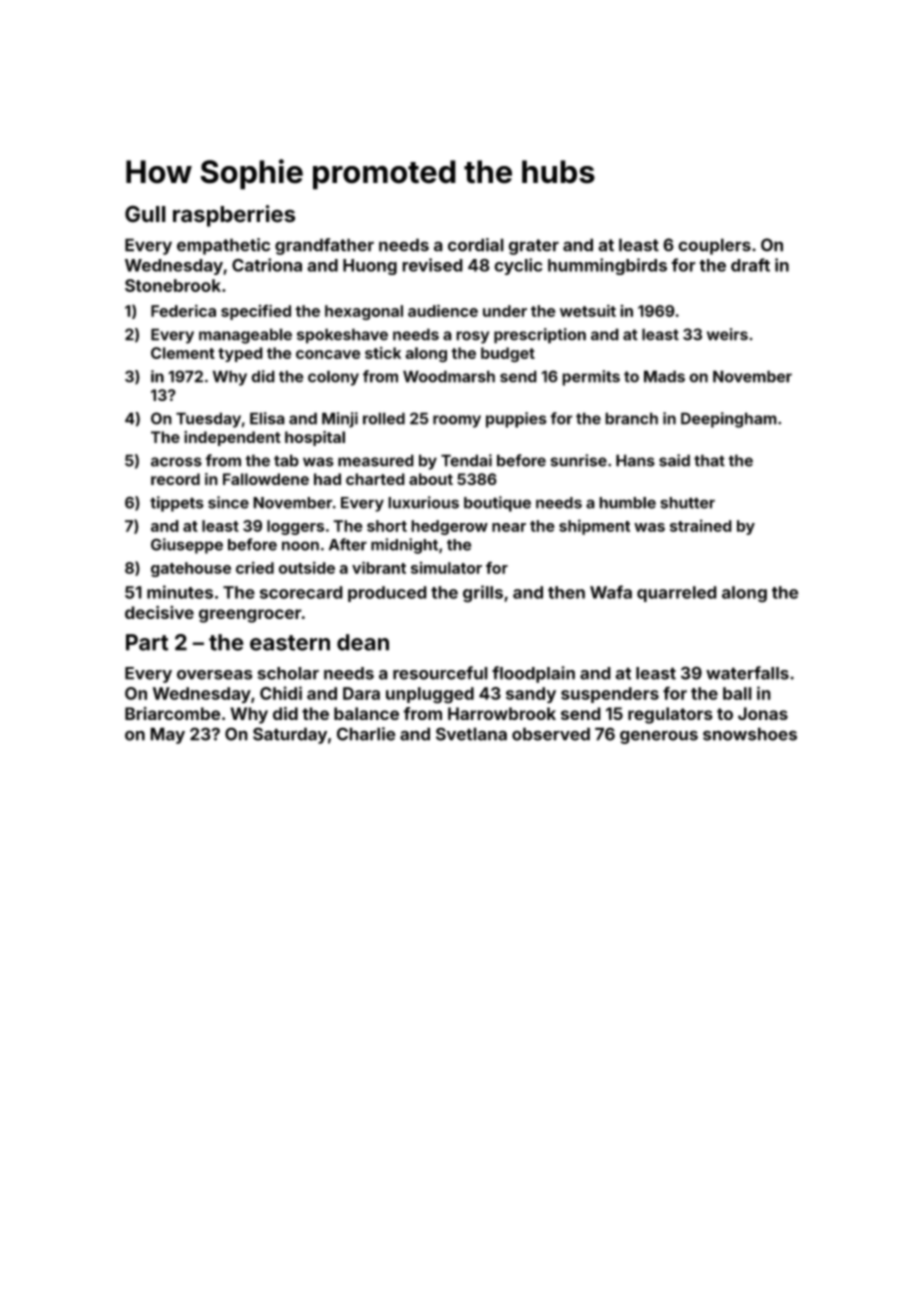 The width and height of the screenshot is (924, 1311). What do you see at coordinates (183, 310) in the screenshot?
I see `Federica` at bounding box center [183, 310].
